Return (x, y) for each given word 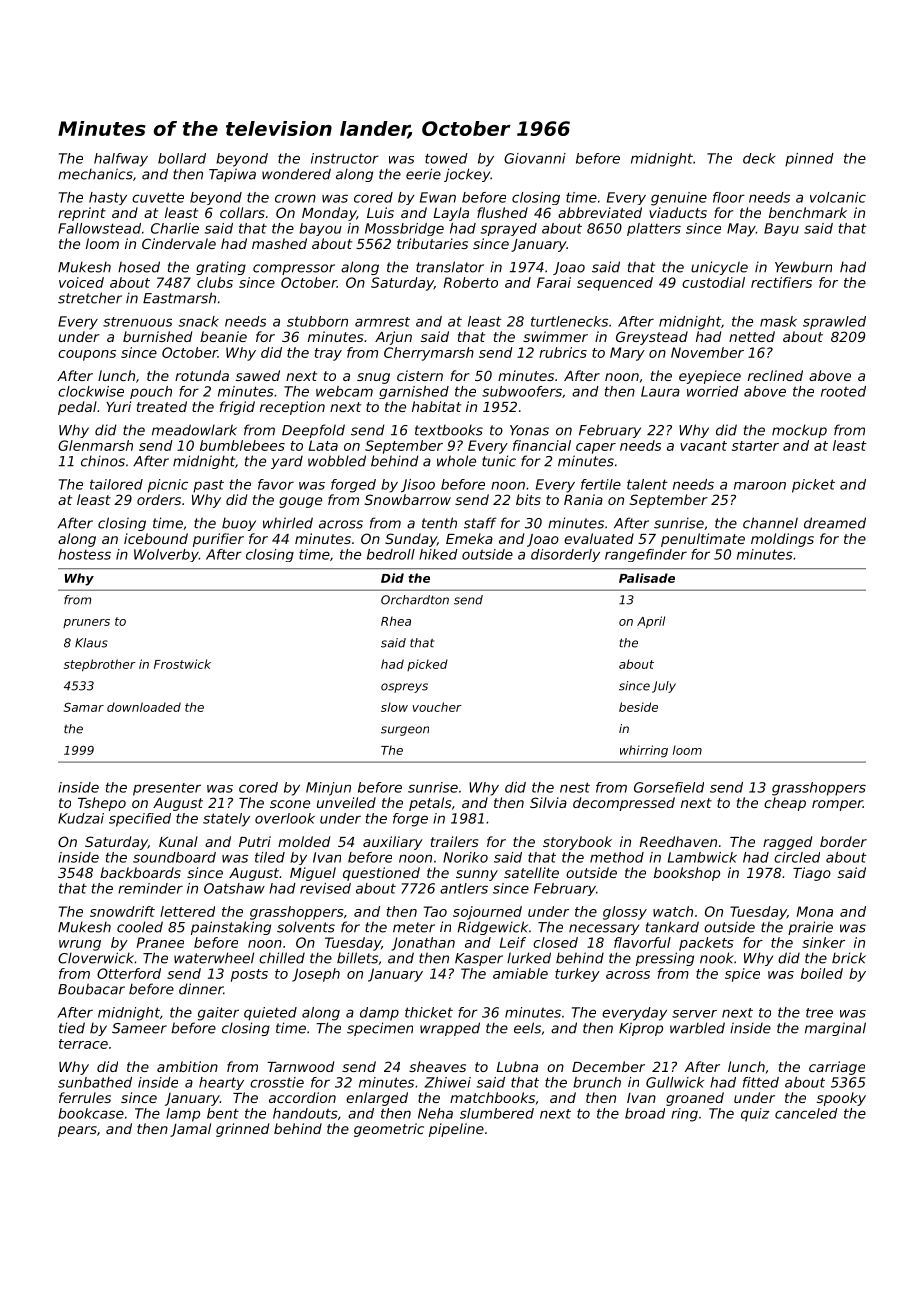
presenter (167, 789)
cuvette (158, 197)
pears (77, 1131)
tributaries (432, 243)
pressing (665, 959)
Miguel (313, 874)
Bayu (781, 229)
